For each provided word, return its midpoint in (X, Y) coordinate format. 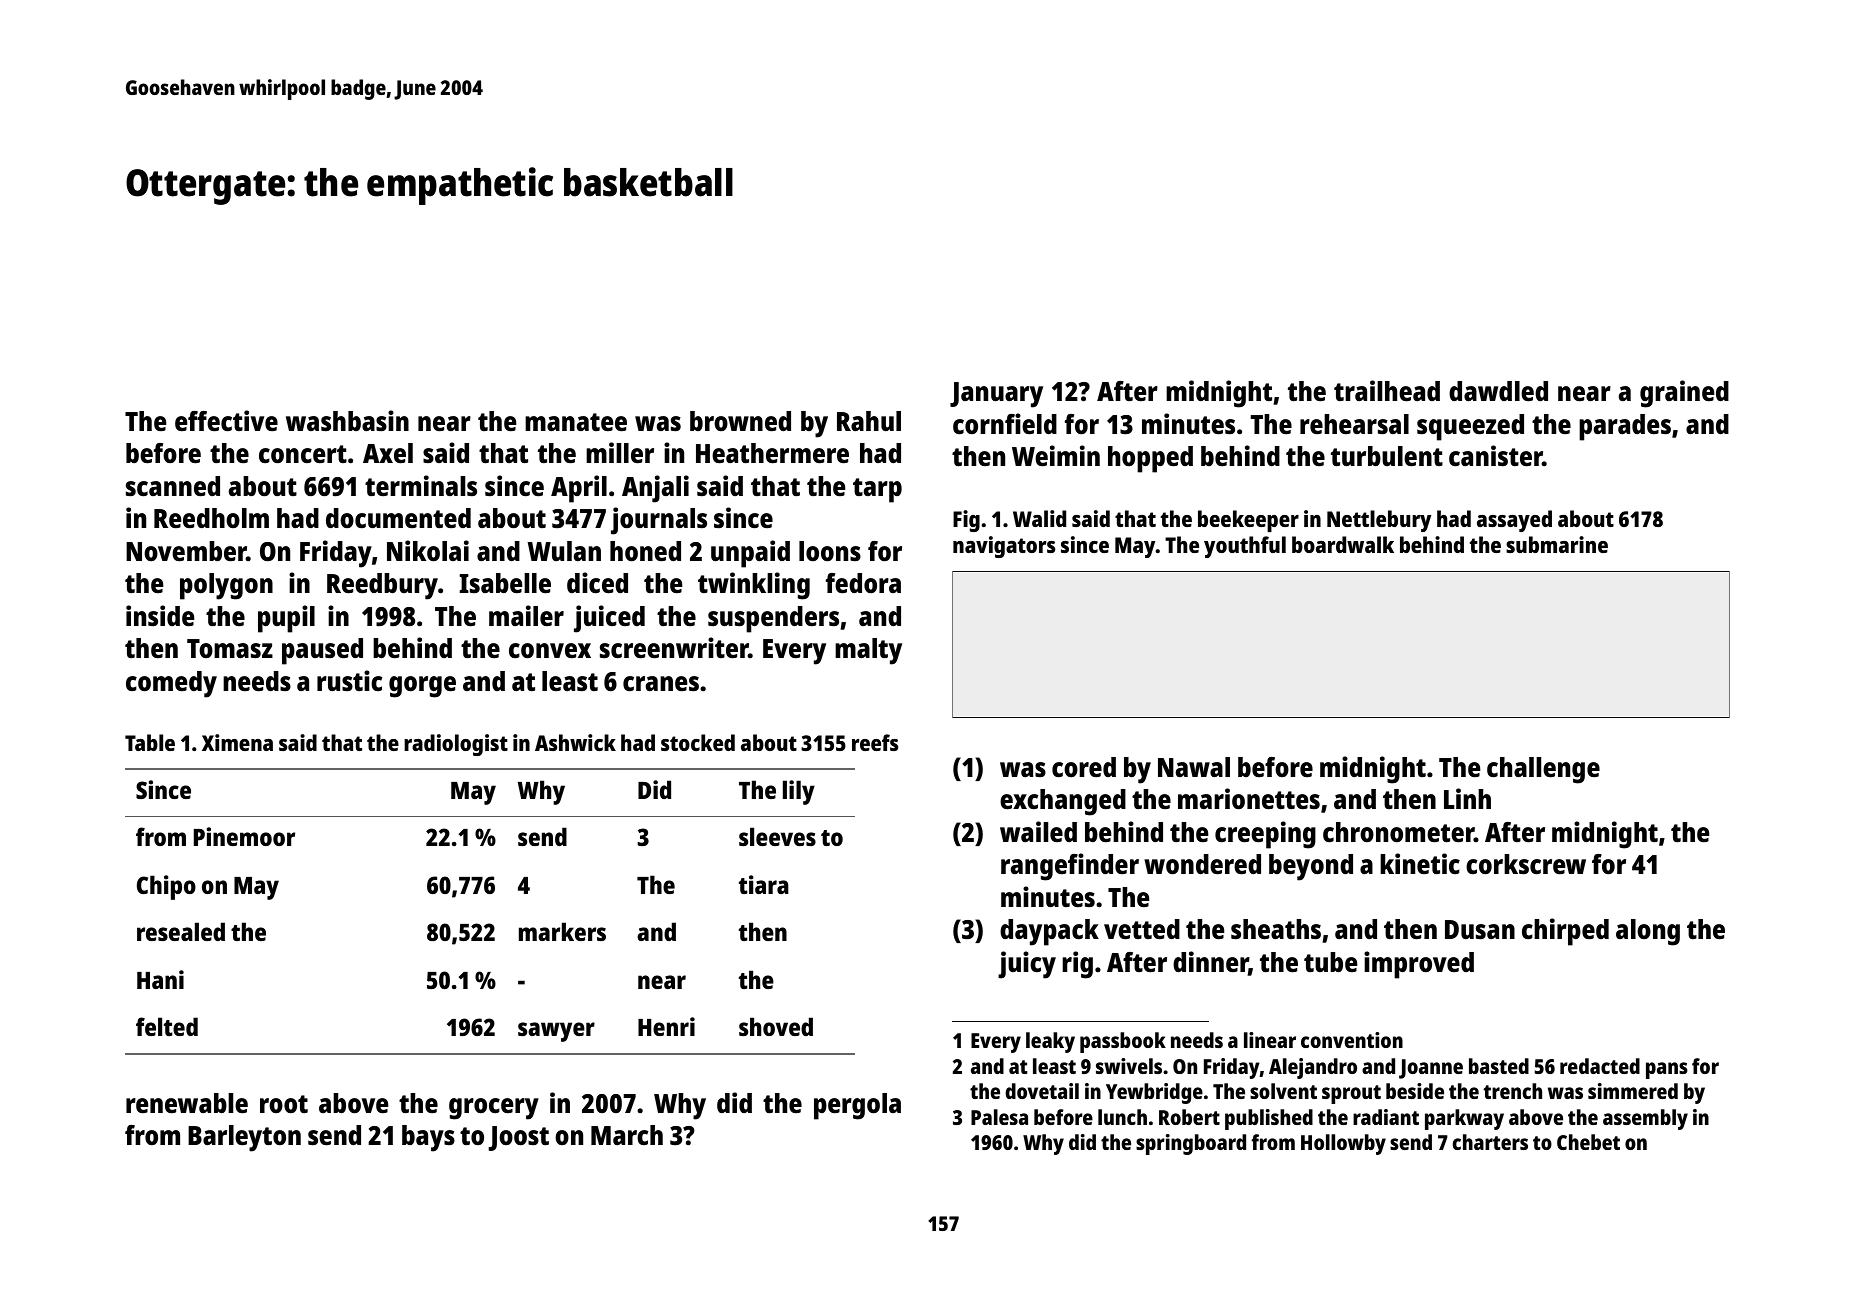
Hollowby (1343, 1144)
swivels (1129, 1066)
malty (868, 651)
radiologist (456, 745)
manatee (576, 422)
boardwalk (1343, 544)
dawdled (1498, 391)
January (996, 395)
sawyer (556, 1032)
